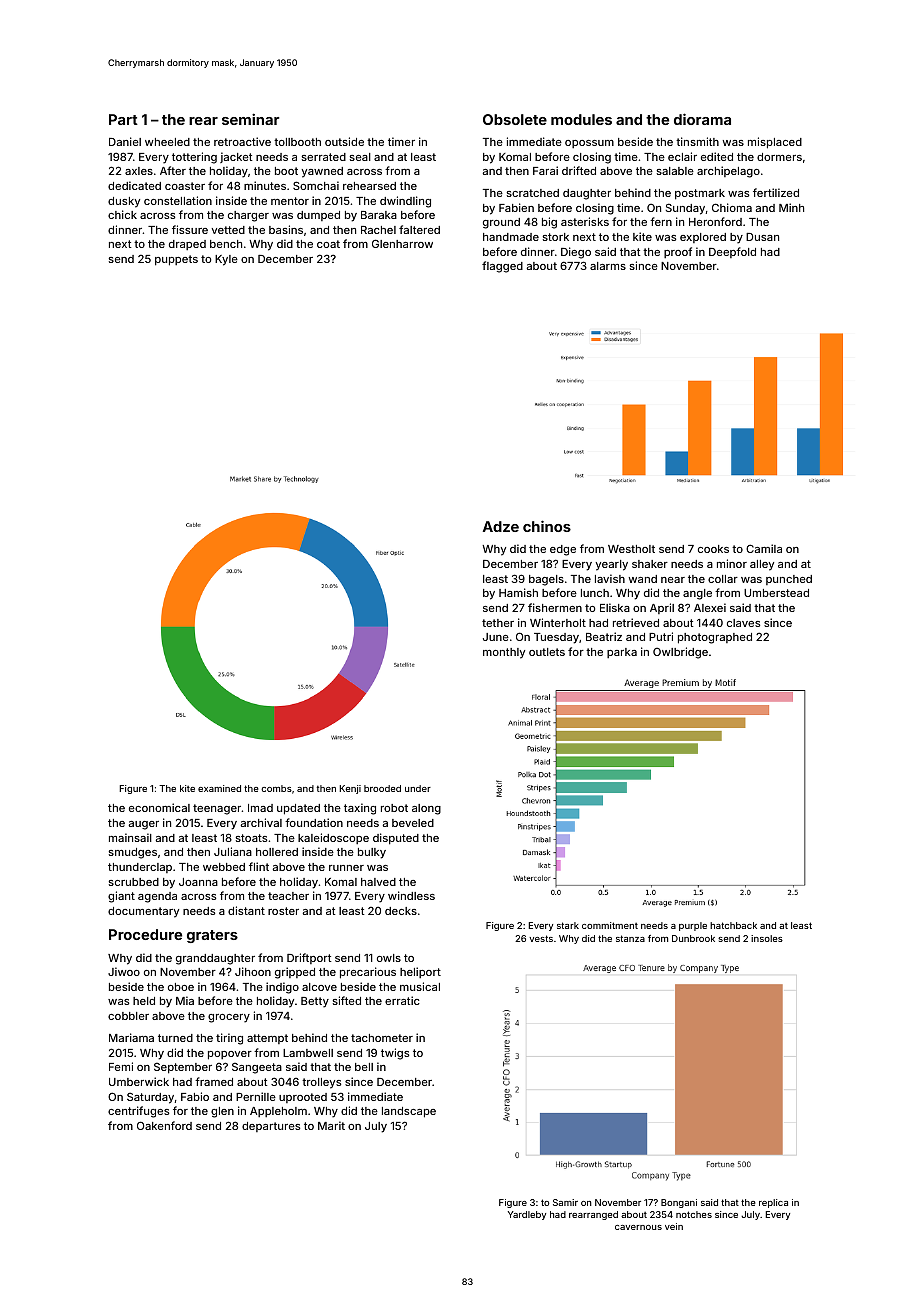  I want to click on combs, so click(276, 788).
